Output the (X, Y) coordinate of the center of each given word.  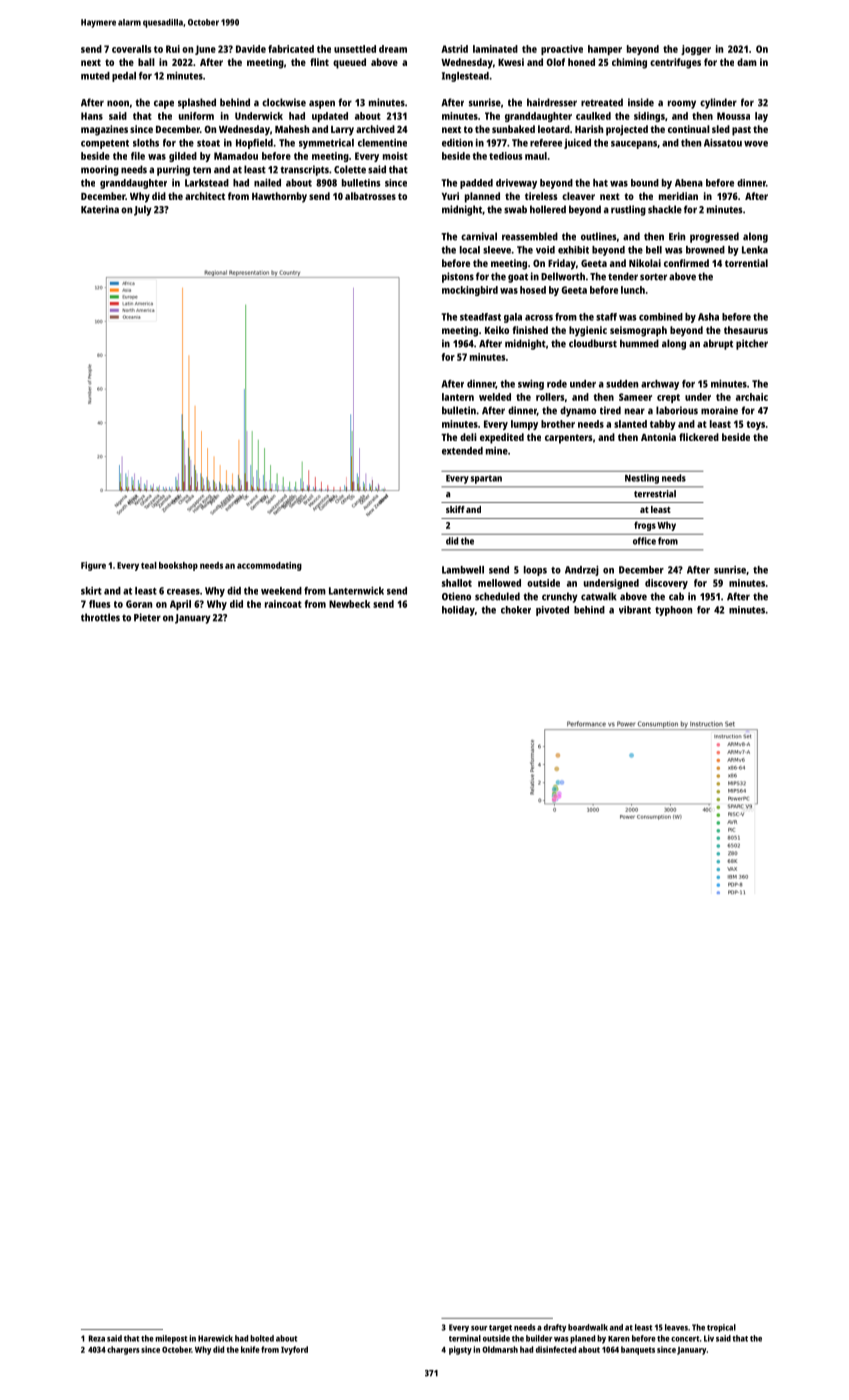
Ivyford (294, 1350)
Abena (689, 183)
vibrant (635, 610)
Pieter (147, 617)
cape (164, 104)
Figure (93, 566)
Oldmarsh (500, 1349)
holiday (458, 611)
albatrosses (370, 196)
